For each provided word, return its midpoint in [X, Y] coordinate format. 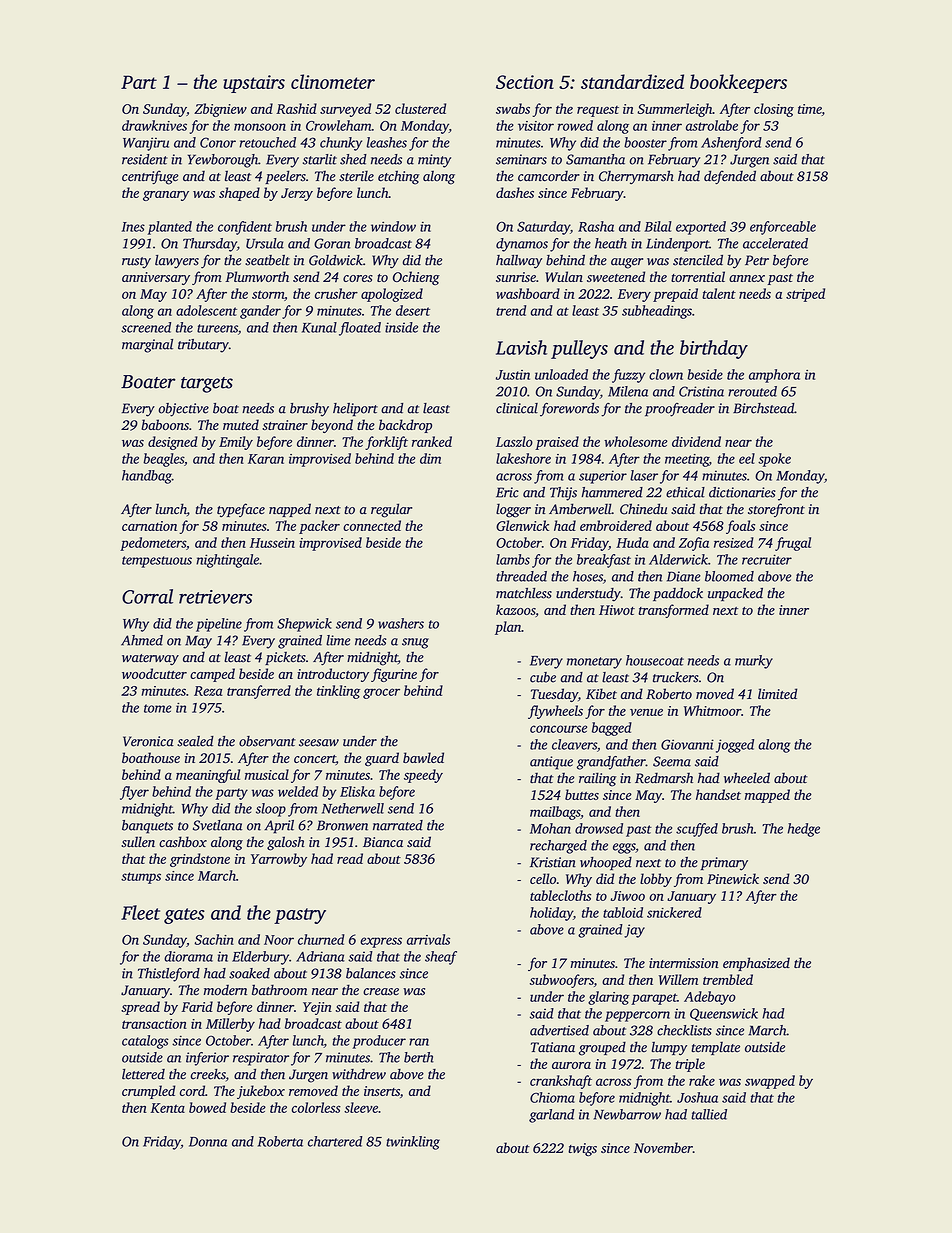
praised [557, 443]
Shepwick [304, 625]
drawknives [154, 125]
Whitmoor [712, 710]
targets [207, 385]
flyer [134, 793]
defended [730, 177]
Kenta [168, 1108]
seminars [521, 159]
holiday [551, 914]
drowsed [599, 828]
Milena [628, 391]
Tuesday [554, 695]
